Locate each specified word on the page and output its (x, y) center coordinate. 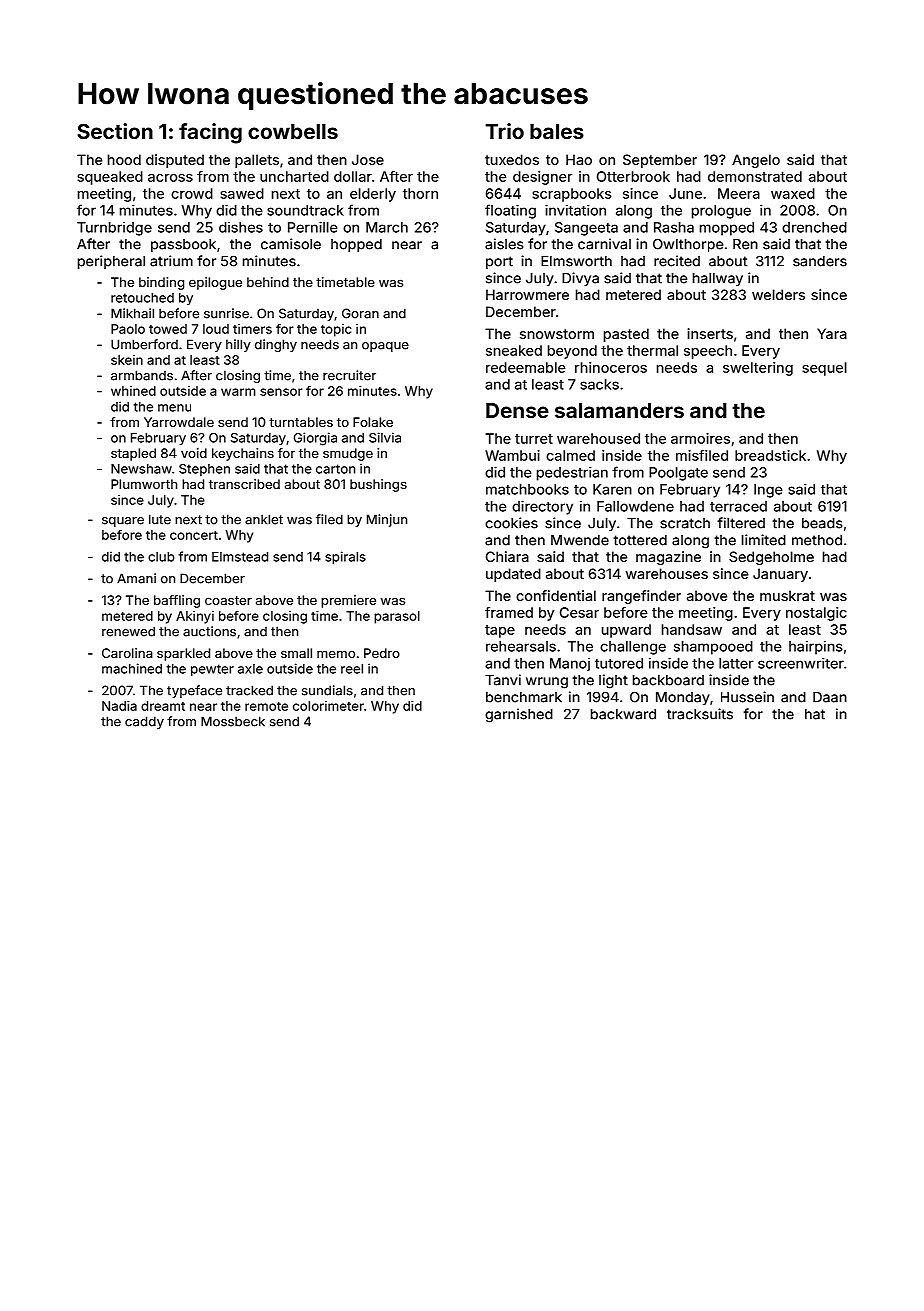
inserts (710, 333)
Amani (136, 578)
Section (115, 131)
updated (513, 575)
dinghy (276, 345)
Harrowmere (527, 294)
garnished (519, 715)
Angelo (756, 161)
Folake (373, 422)
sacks (599, 384)
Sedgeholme (771, 558)
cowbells (293, 131)
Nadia (119, 706)
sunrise (226, 313)
